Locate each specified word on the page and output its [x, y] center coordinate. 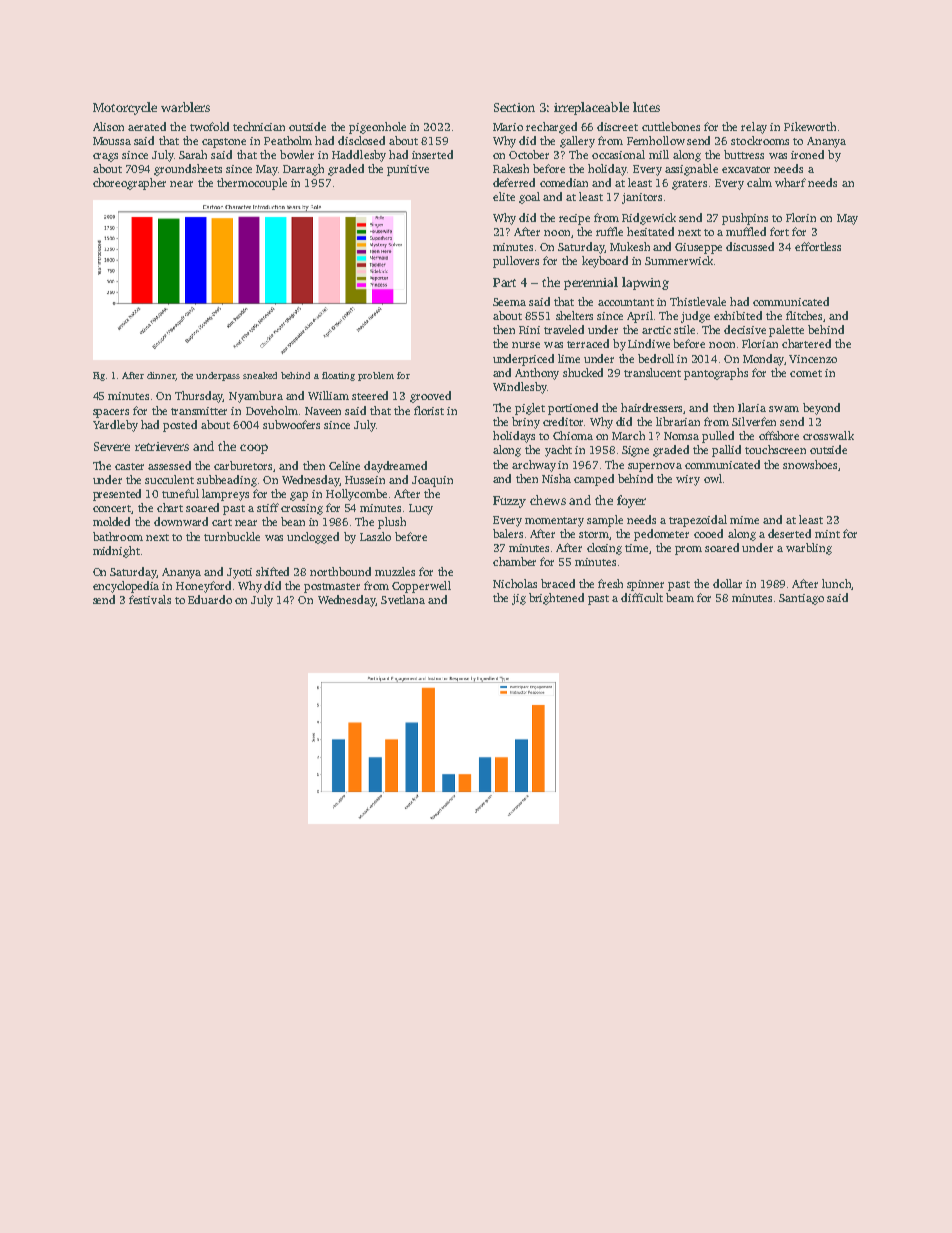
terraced [588, 343]
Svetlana [403, 599]
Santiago [801, 599]
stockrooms [760, 140]
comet [806, 373]
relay [754, 128]
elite [504, 196]
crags [105, 157]
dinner [161, 376]
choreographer [129, 184]
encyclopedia [126, 587]
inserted [432, 154]
